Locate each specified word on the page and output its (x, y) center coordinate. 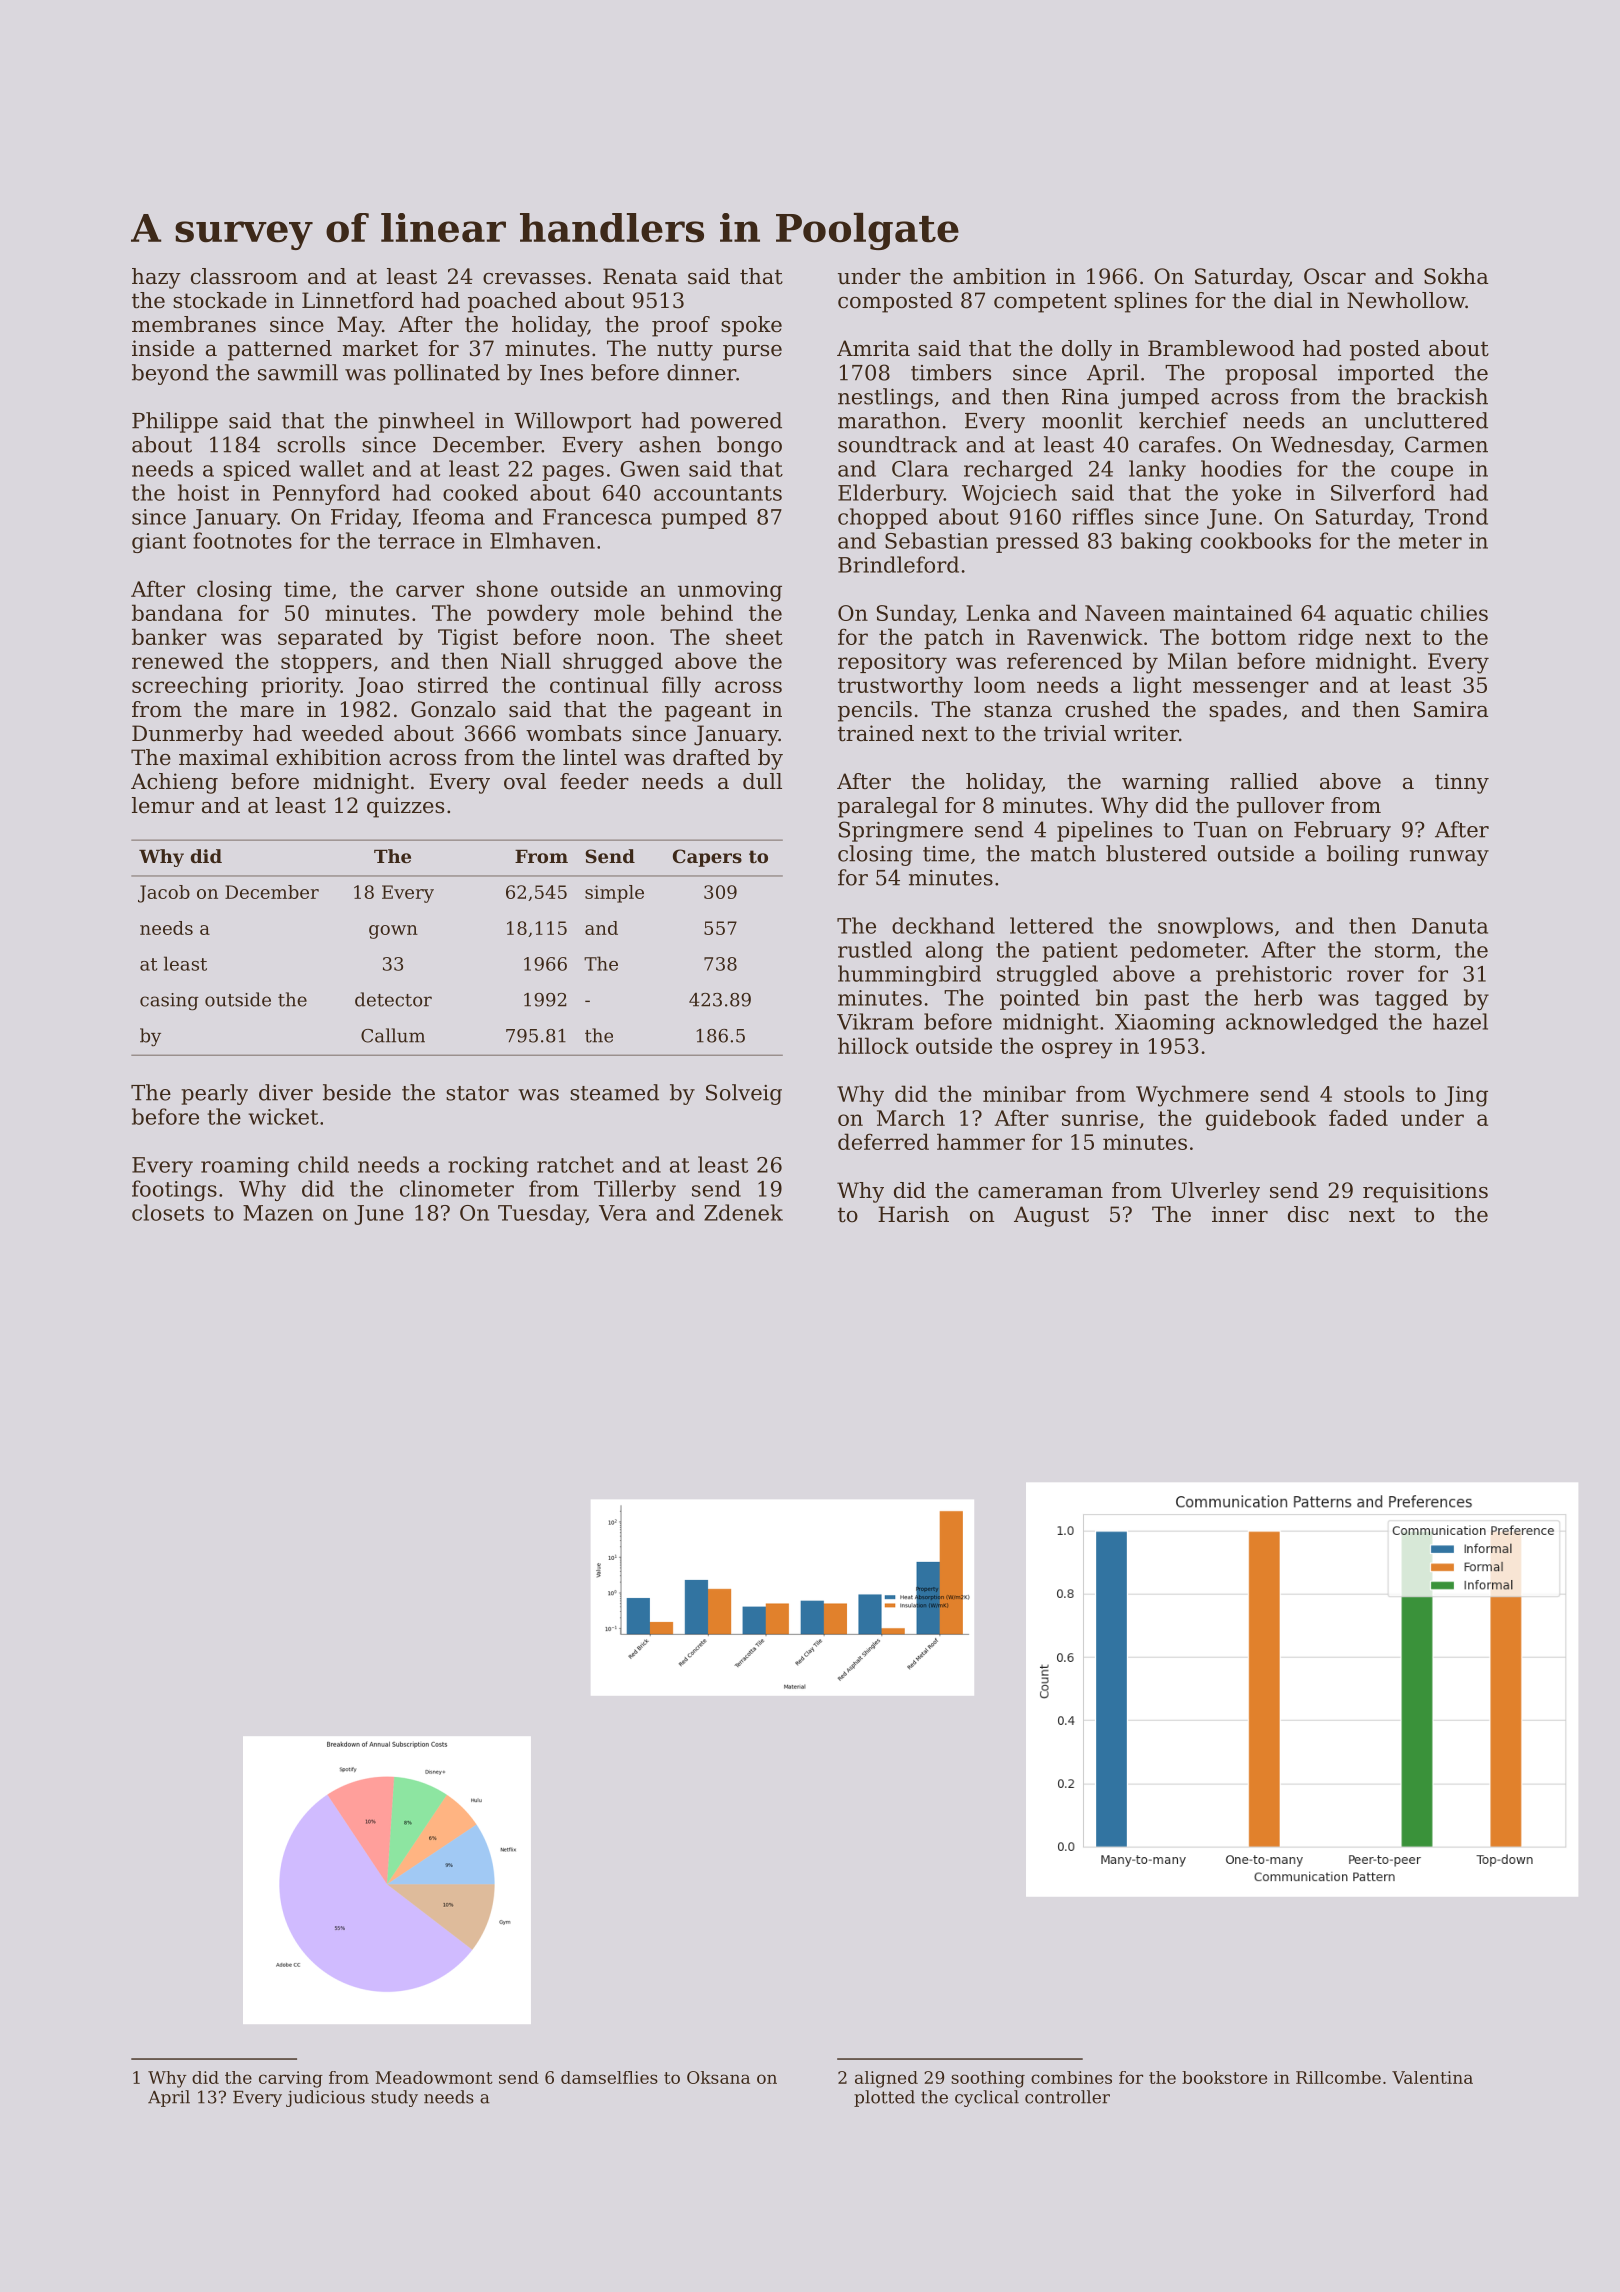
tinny (1462, 783)
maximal (223, 757)
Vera (623, 1213)
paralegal (888, 807)
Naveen (1125, 613)
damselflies (609, 2077)
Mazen (278, 1213)
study (394, 2098)
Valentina (1432, 2077)
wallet (331, 468)
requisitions (1425, 1192)
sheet (754, 636)
